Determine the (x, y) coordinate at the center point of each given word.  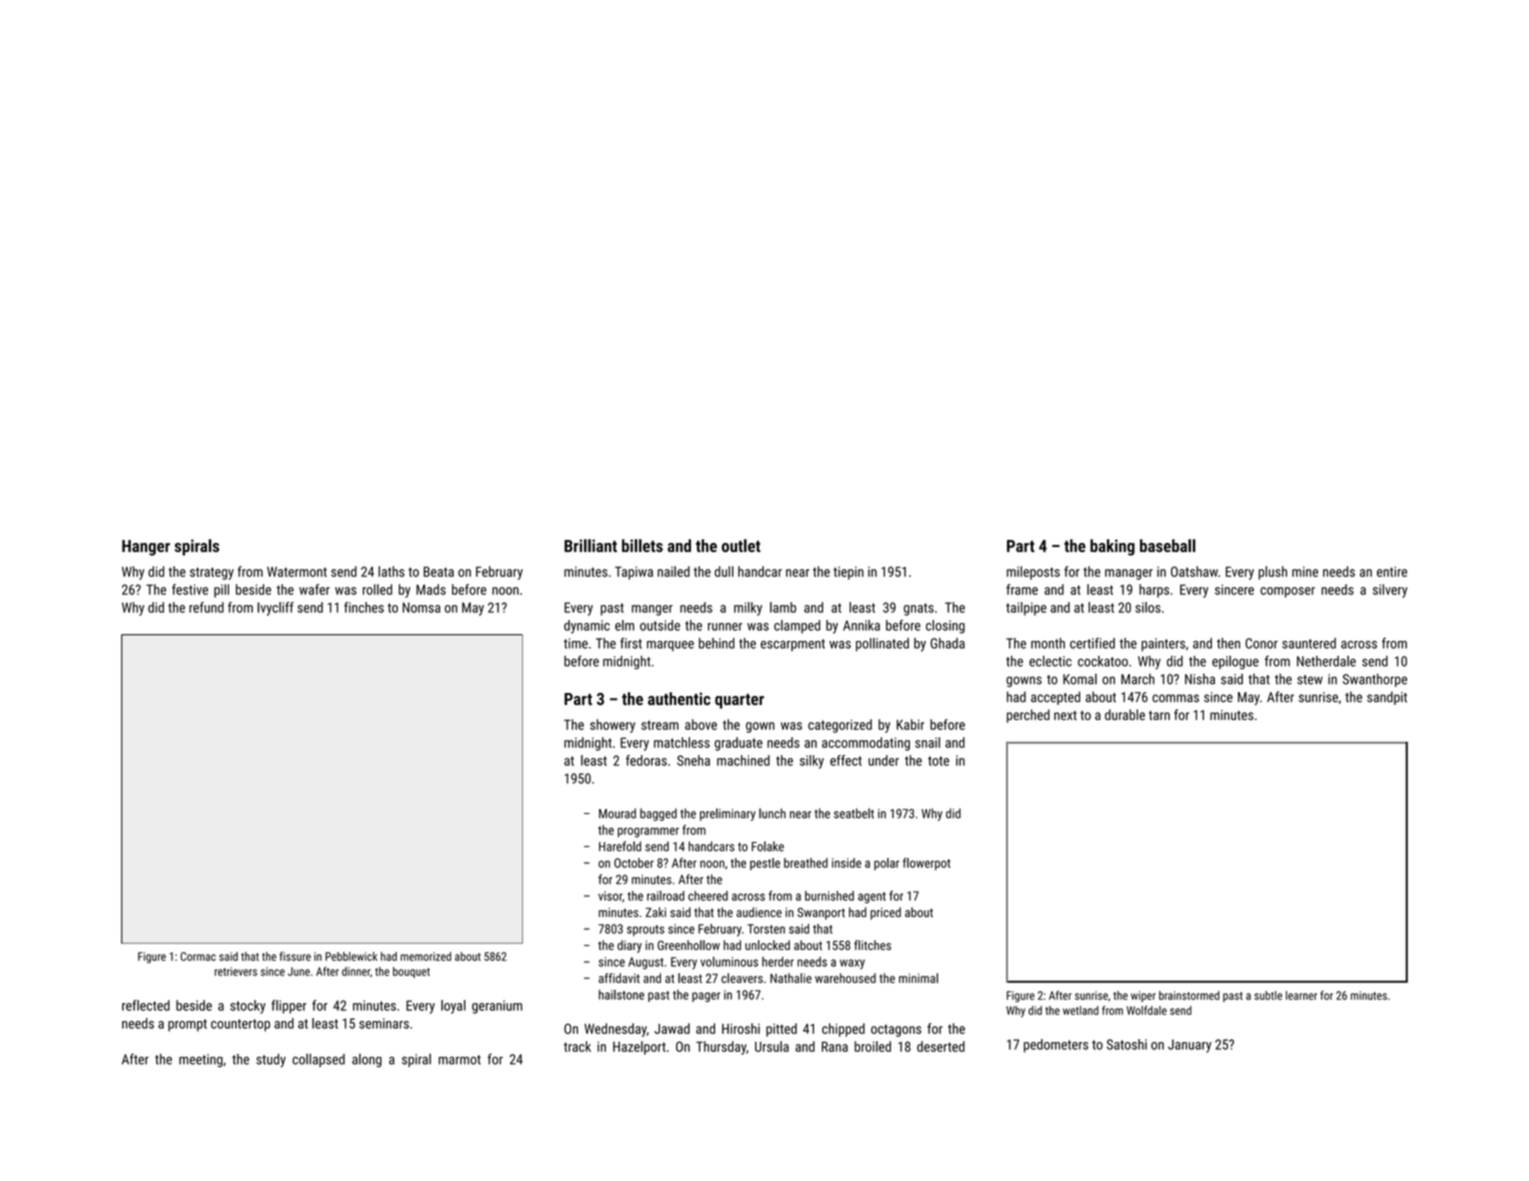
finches (364, 607)
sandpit (1387, 698)
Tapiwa (634, 573)
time (576, 643)
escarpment (793, 645)
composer (1287, 592)
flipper (288, 1007)
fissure (295, 956)
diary (629, 946)
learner (1301, 995)
